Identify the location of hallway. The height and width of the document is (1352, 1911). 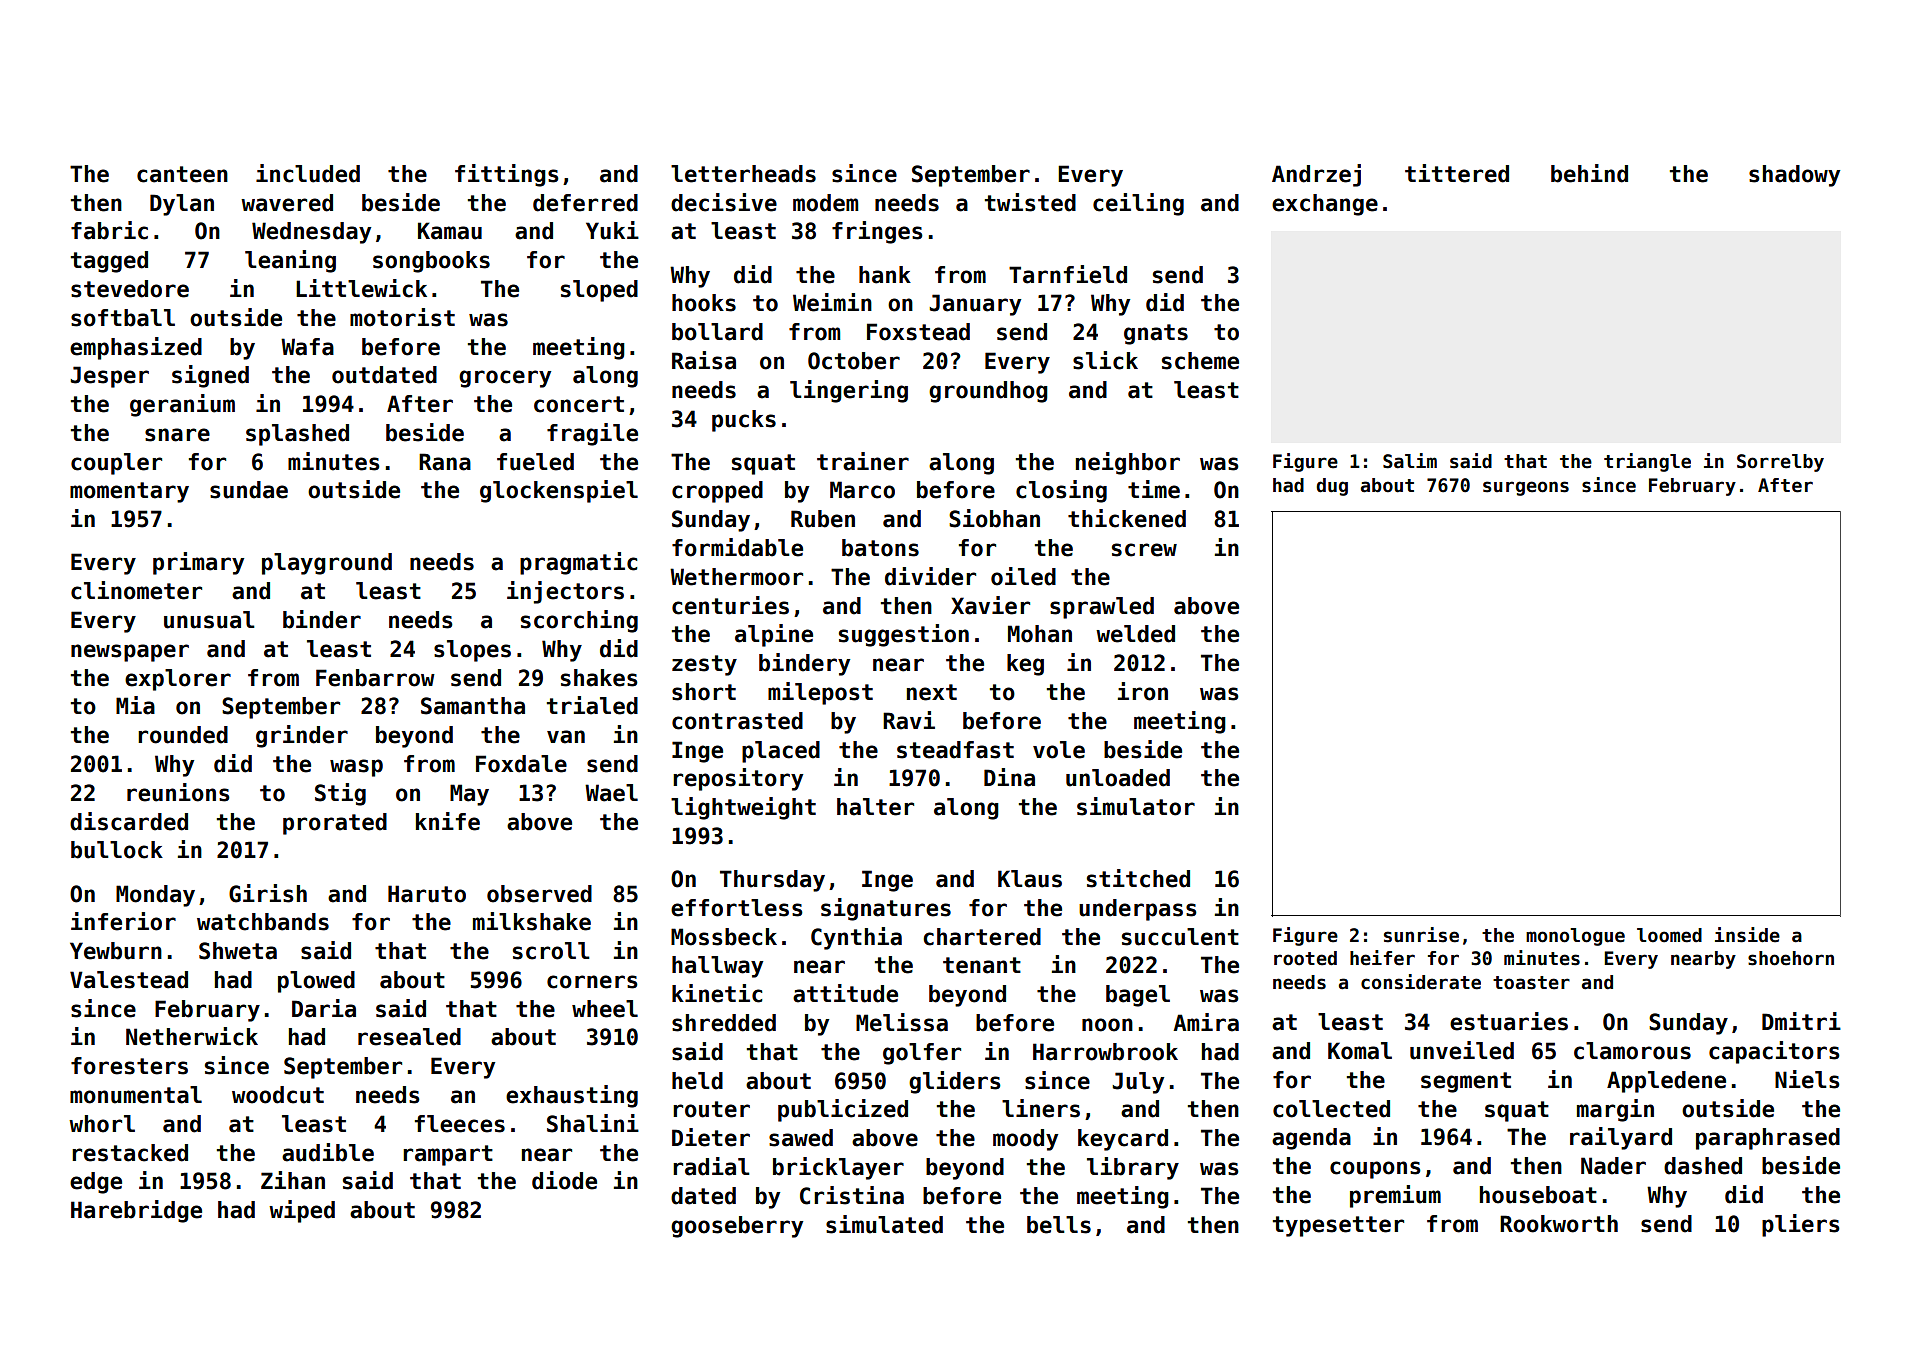
(717, 967).
